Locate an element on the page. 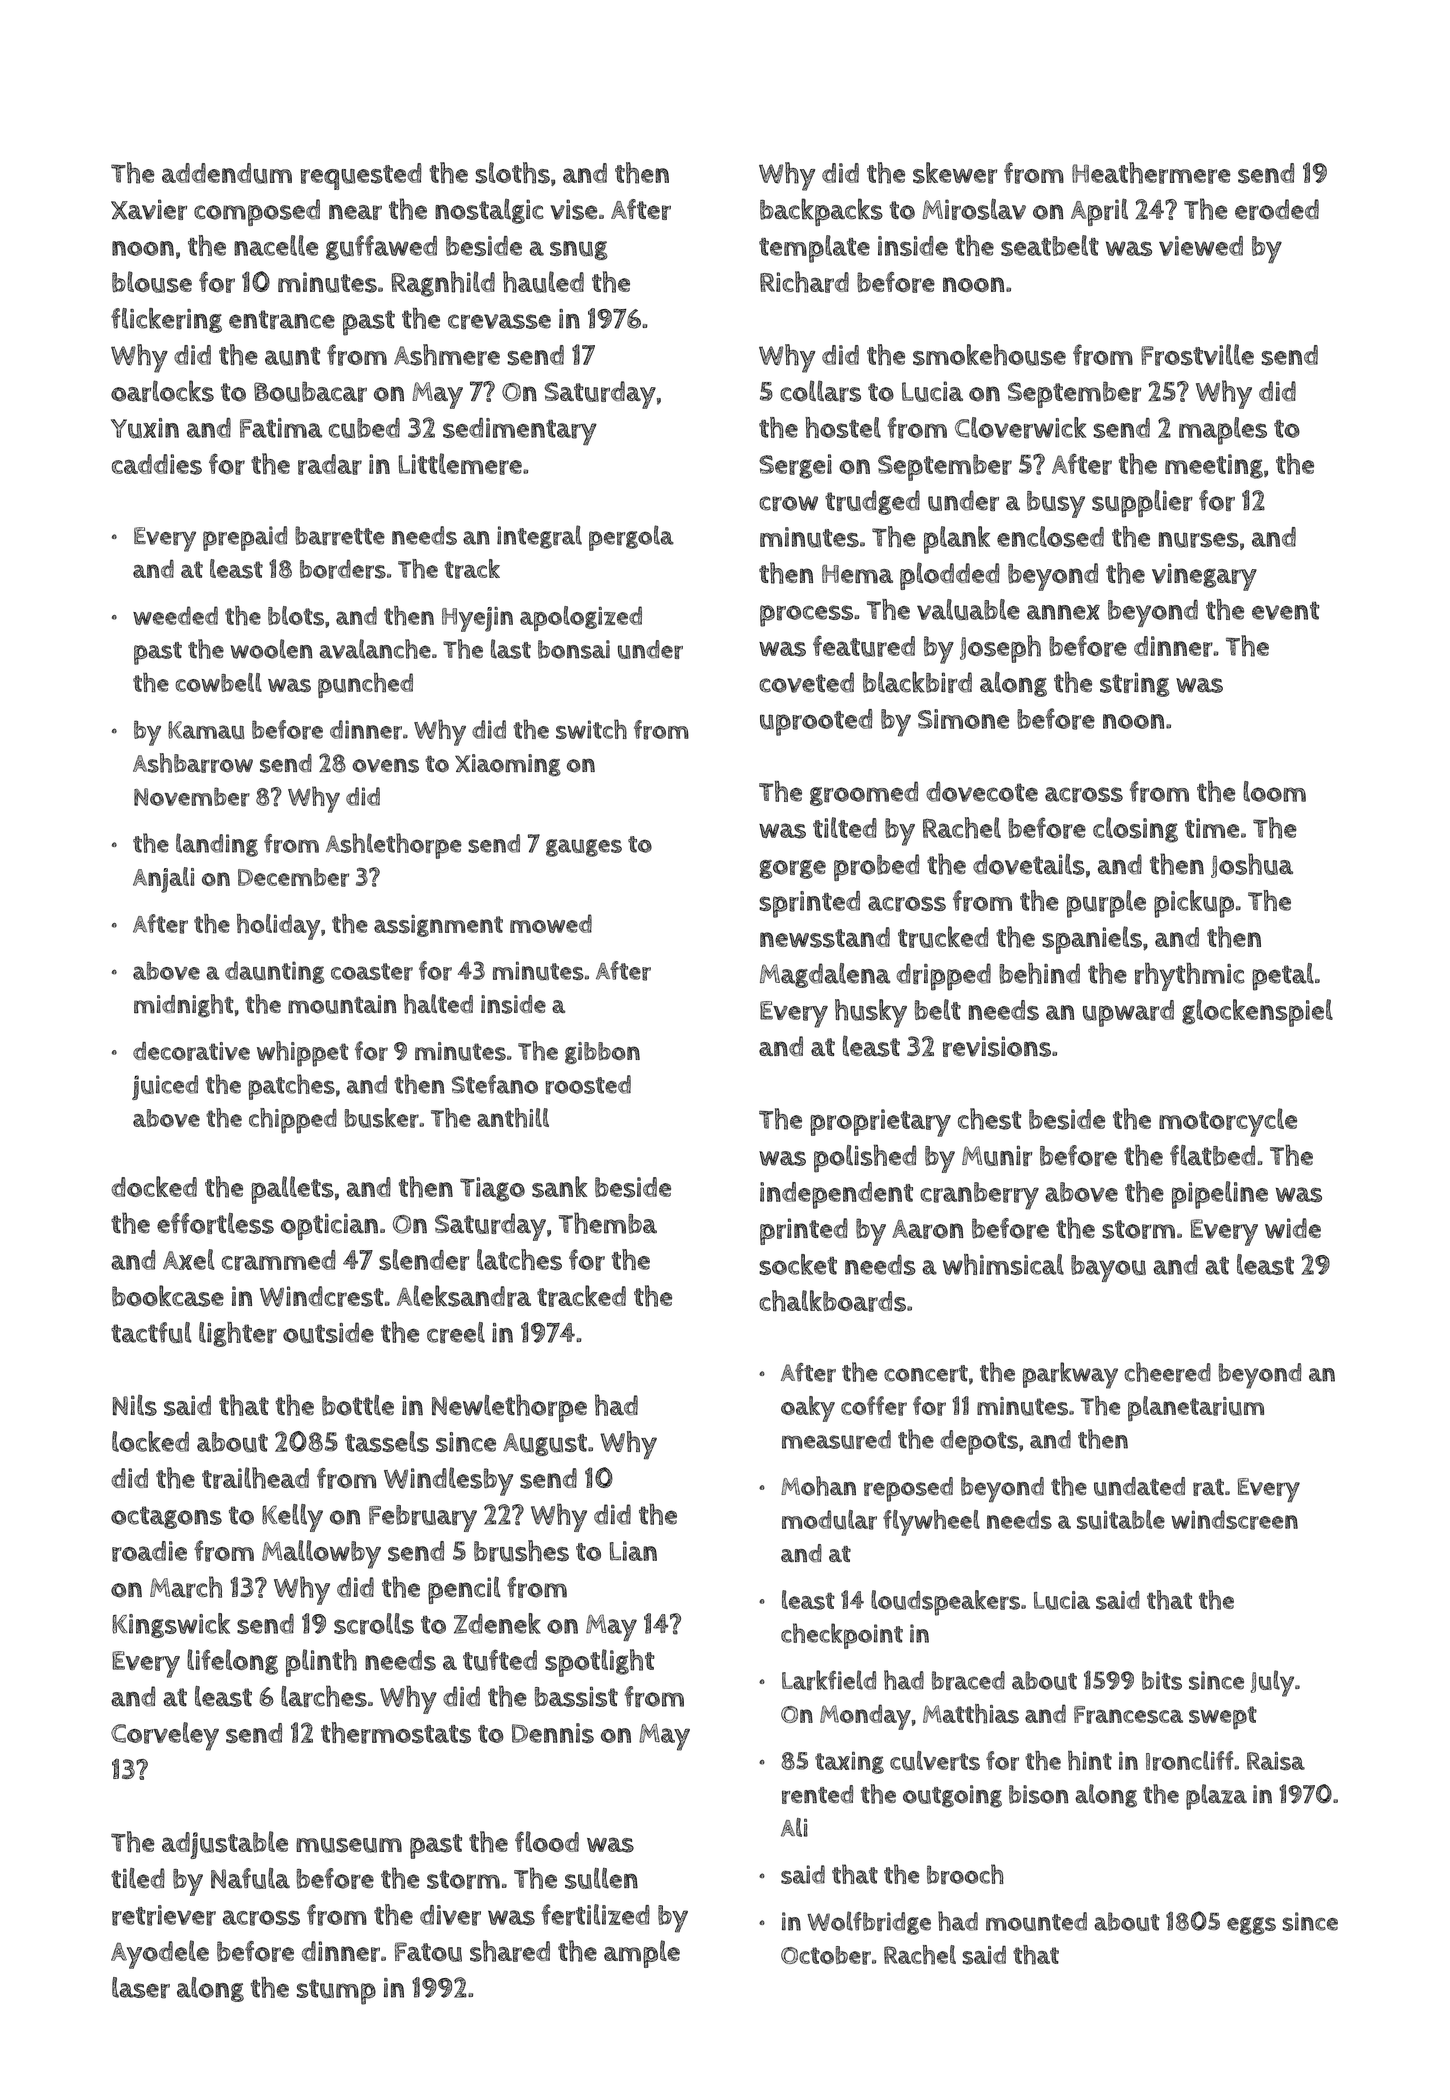 Image resolution: width=1450 pixels, height=2100 pixels. stump is located at coordinates (336, 1992).
